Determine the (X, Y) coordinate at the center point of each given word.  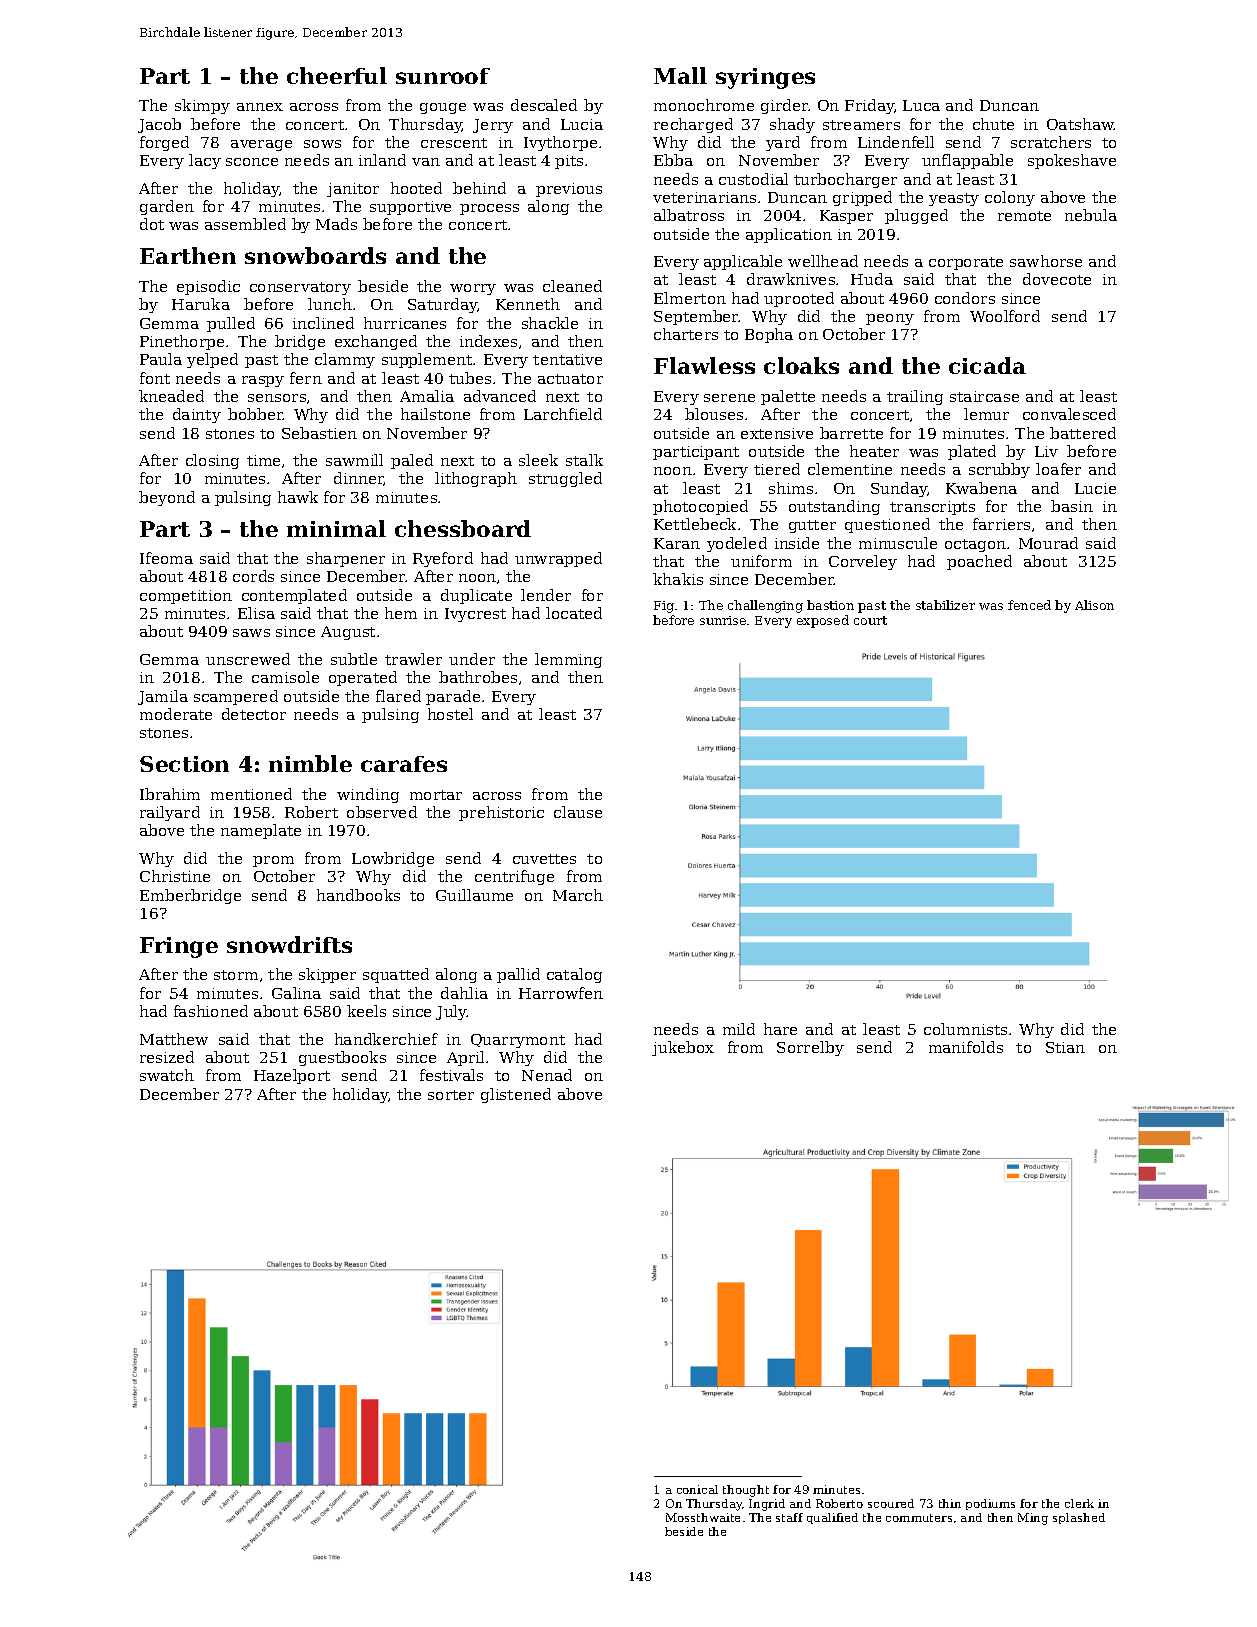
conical (697, 1489)
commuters (919, 1518)
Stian (1065, 1047)
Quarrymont (518, 1041)
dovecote (1057, 279)
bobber (255, 414)
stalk (584, 460)
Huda (872, 279)
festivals (451, 1075)
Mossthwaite (703, 1517)
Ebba (673, 160)
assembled (245, 224)
